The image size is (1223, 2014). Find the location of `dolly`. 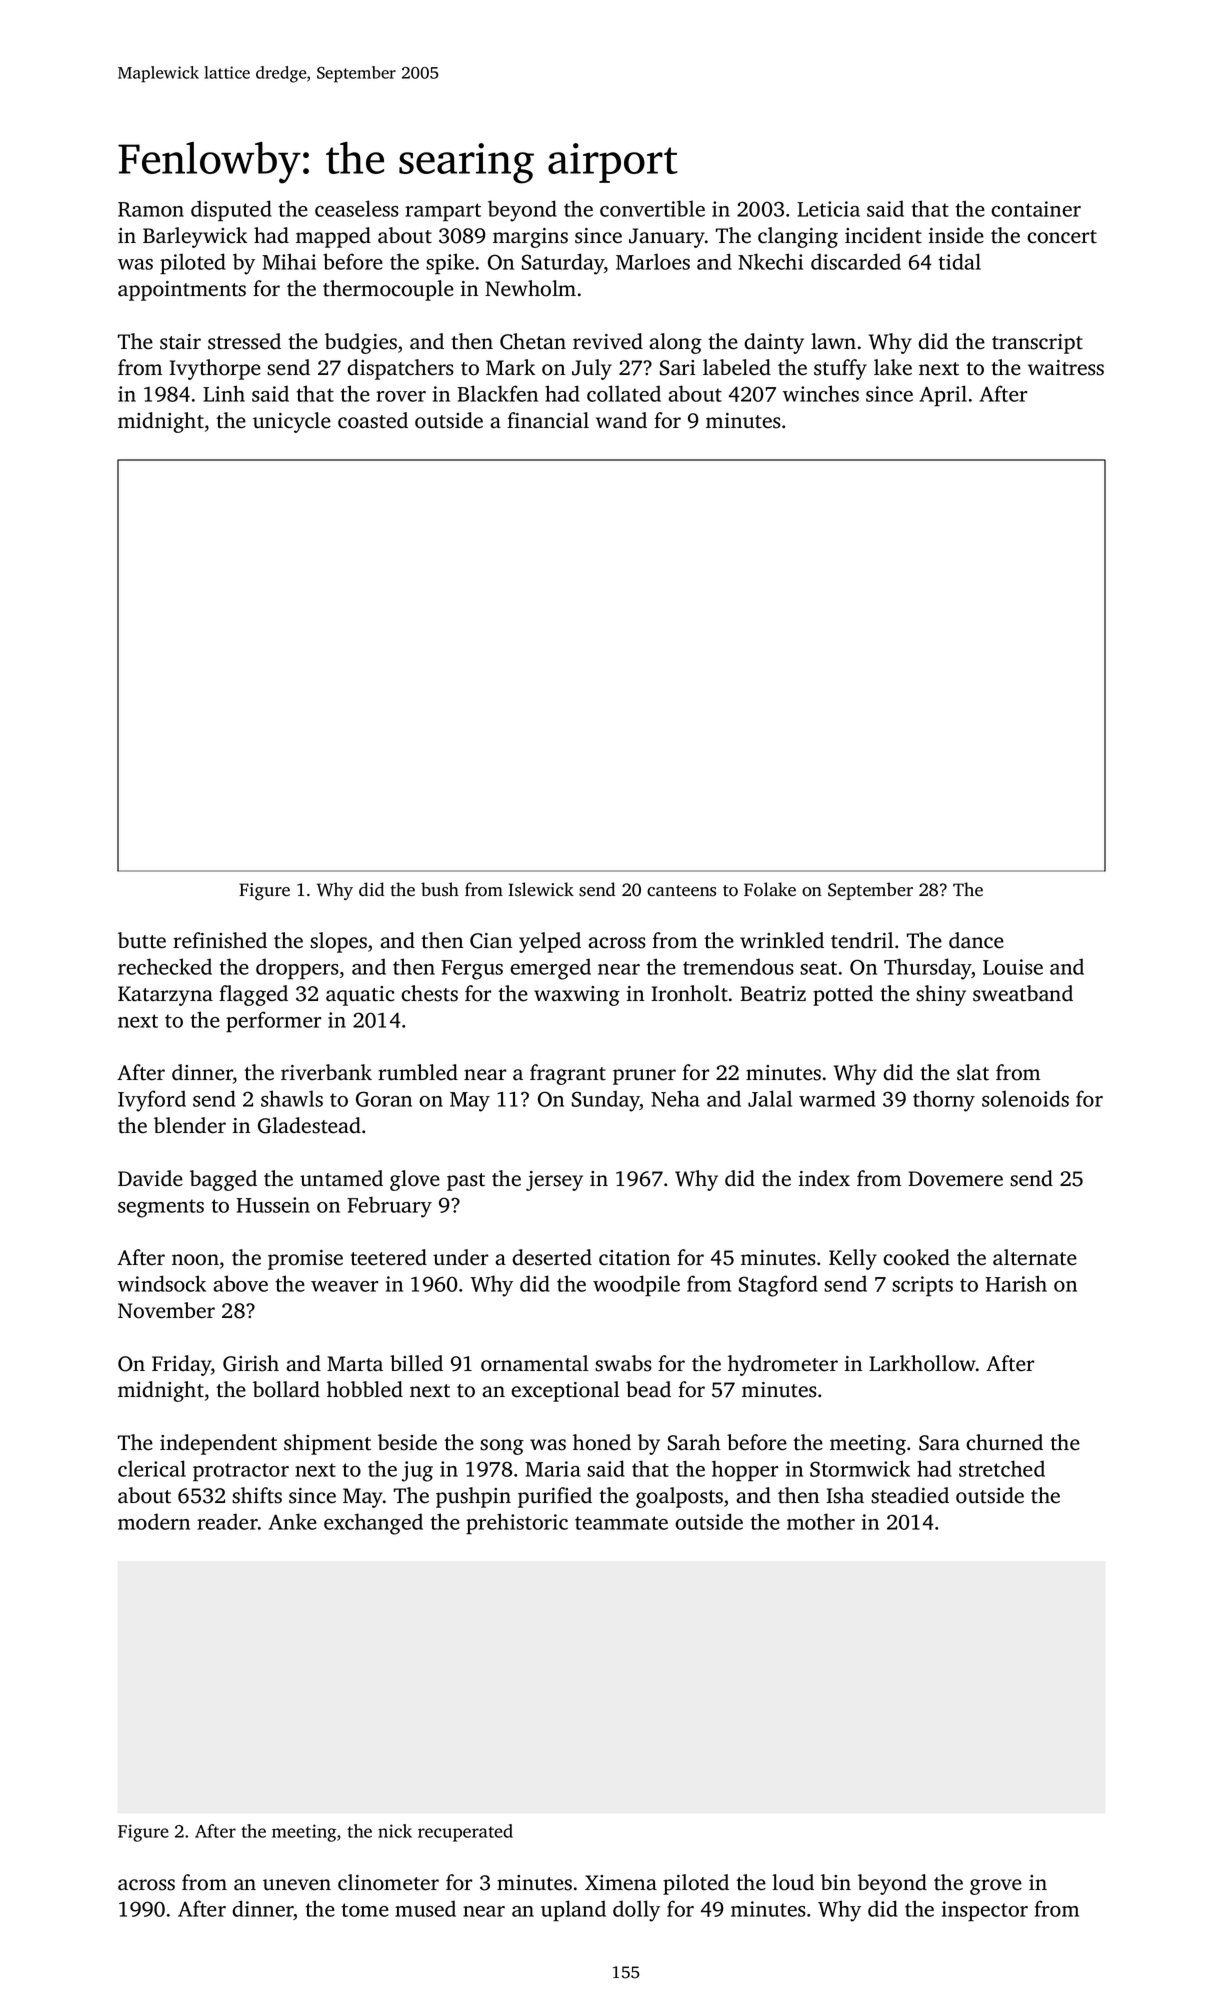

dolly is located at coordinates (636, 1911).
